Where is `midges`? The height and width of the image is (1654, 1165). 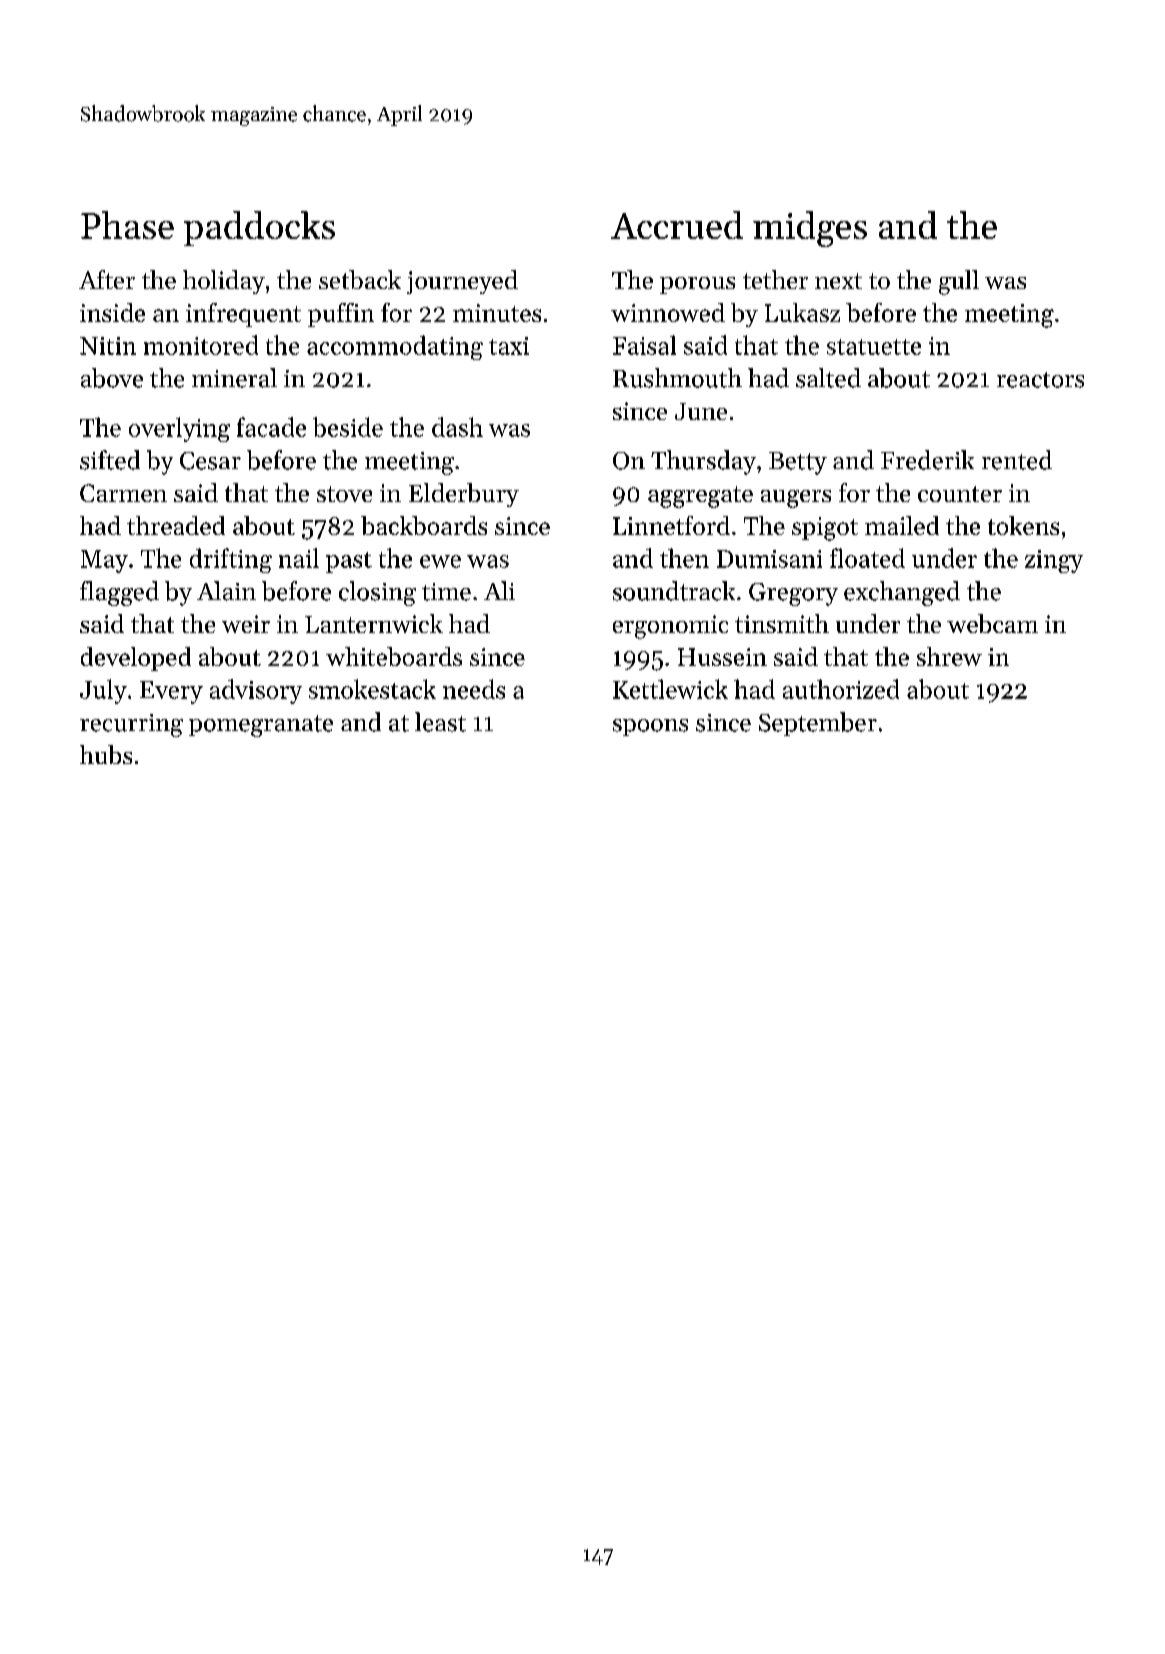
midges is located at coordinates (810, 229).
